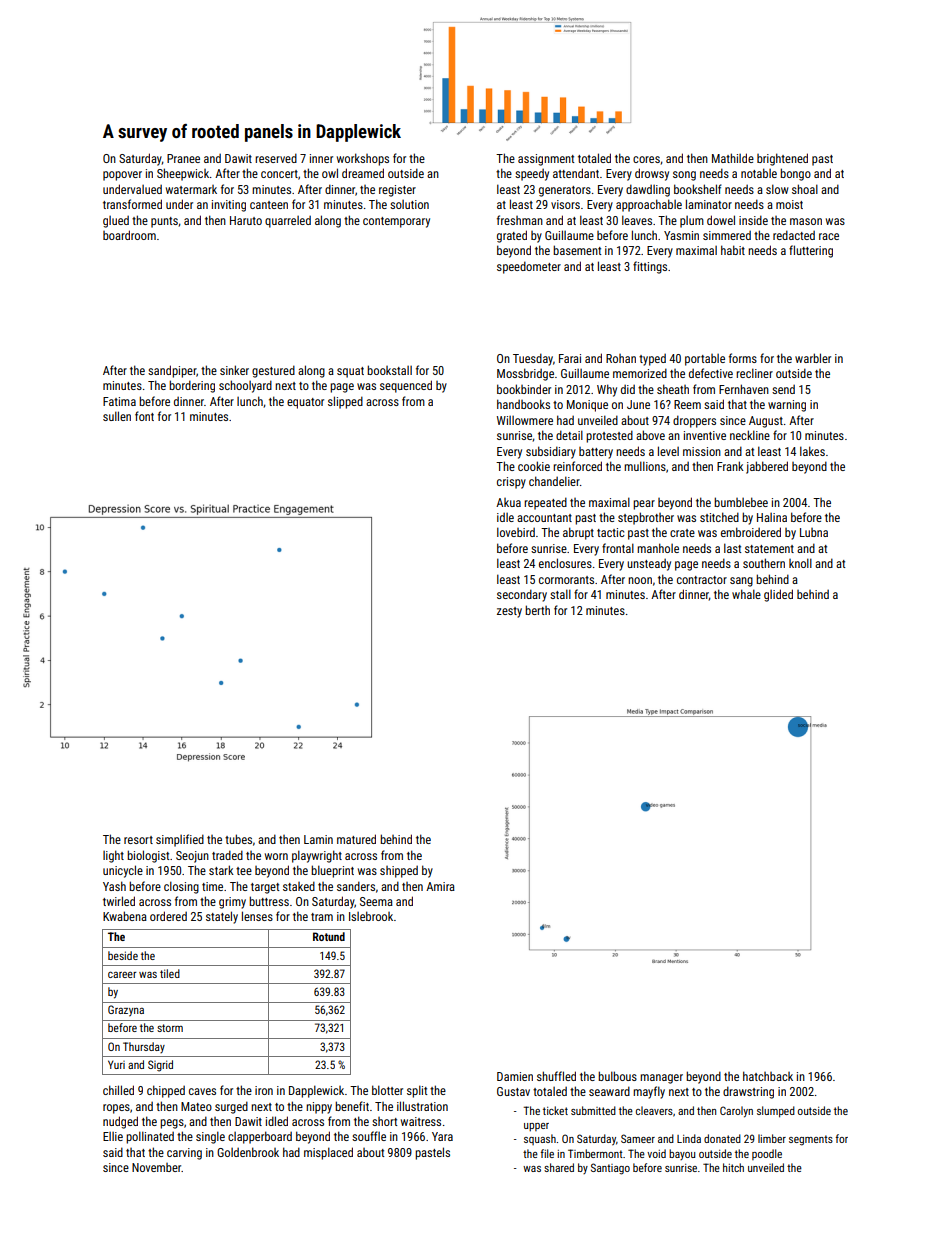 The height and width of the image is (1233, 952). Describe the element at coordinates (231, 1107) in the image. I see `surged` at that location.
